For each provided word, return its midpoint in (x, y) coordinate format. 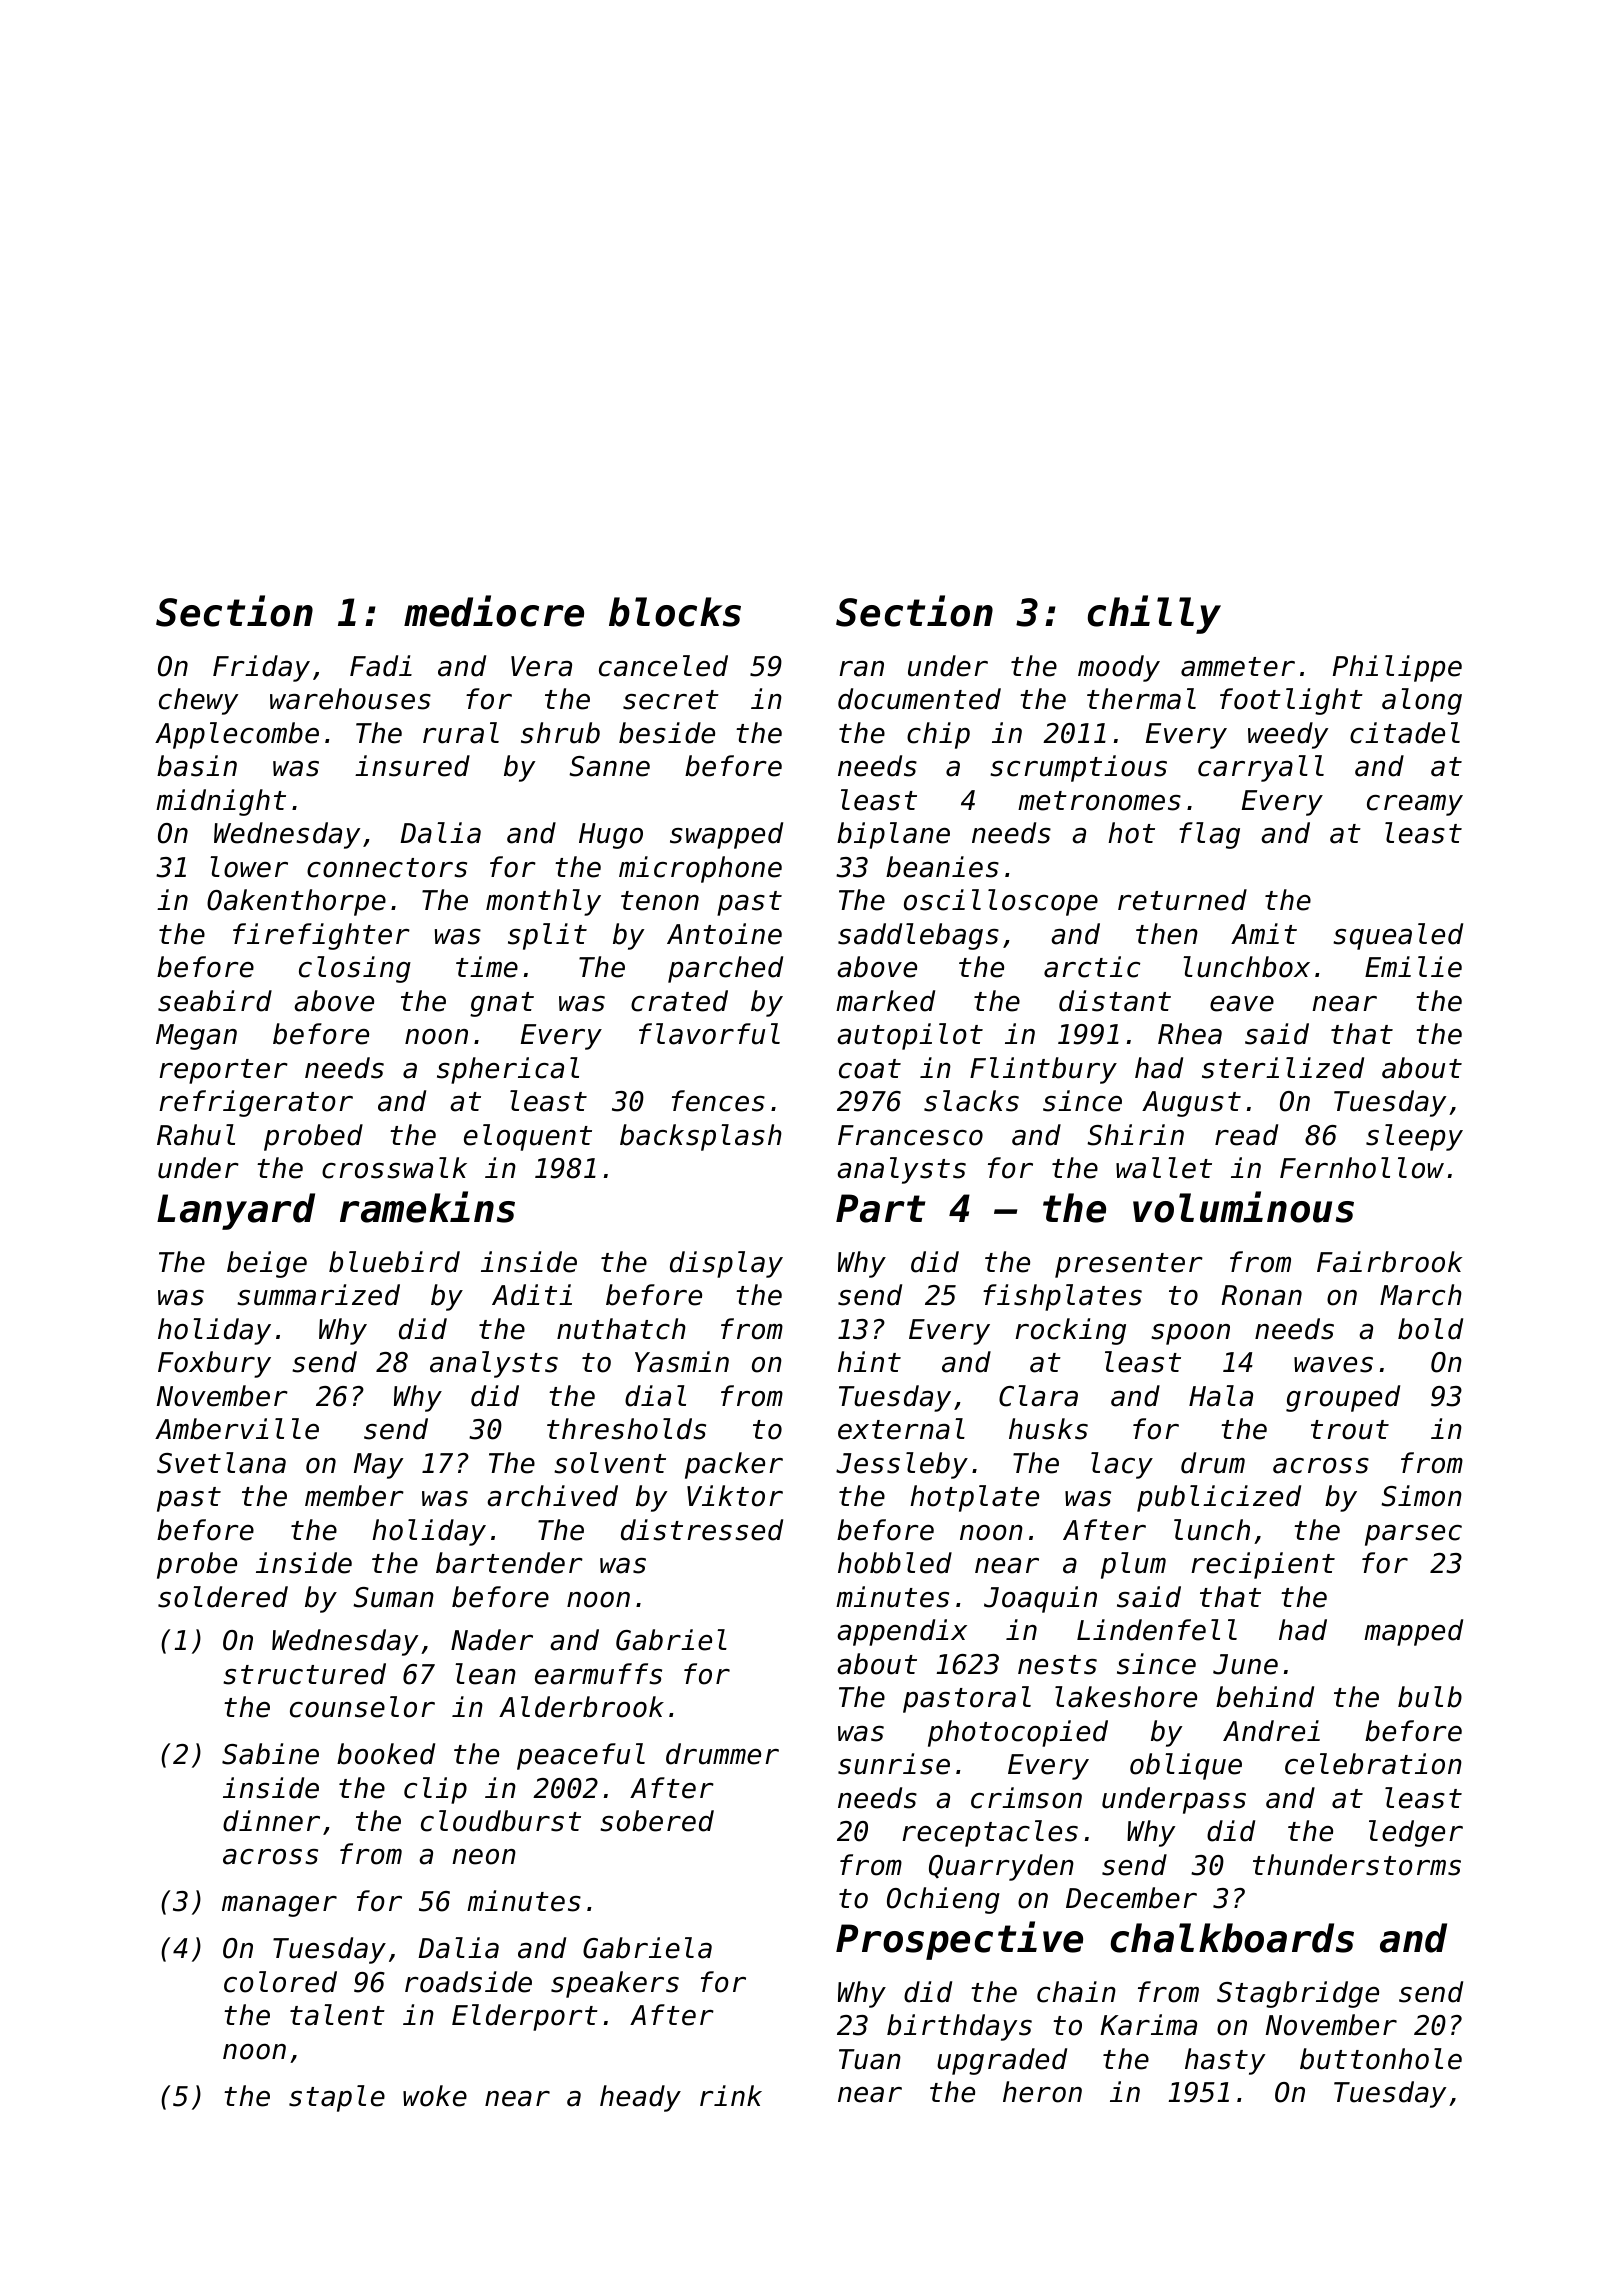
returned (1182, 900)
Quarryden (1001, 1867)
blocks (675, 612)
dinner (271, 1821)
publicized (1219, 1498)
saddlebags (918, 936)
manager (279, 1906)
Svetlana (221, 1463)
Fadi (381, 666)
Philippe (1397, 668)
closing (355, 969)
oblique (1186, 1766)
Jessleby (902, 1465)
